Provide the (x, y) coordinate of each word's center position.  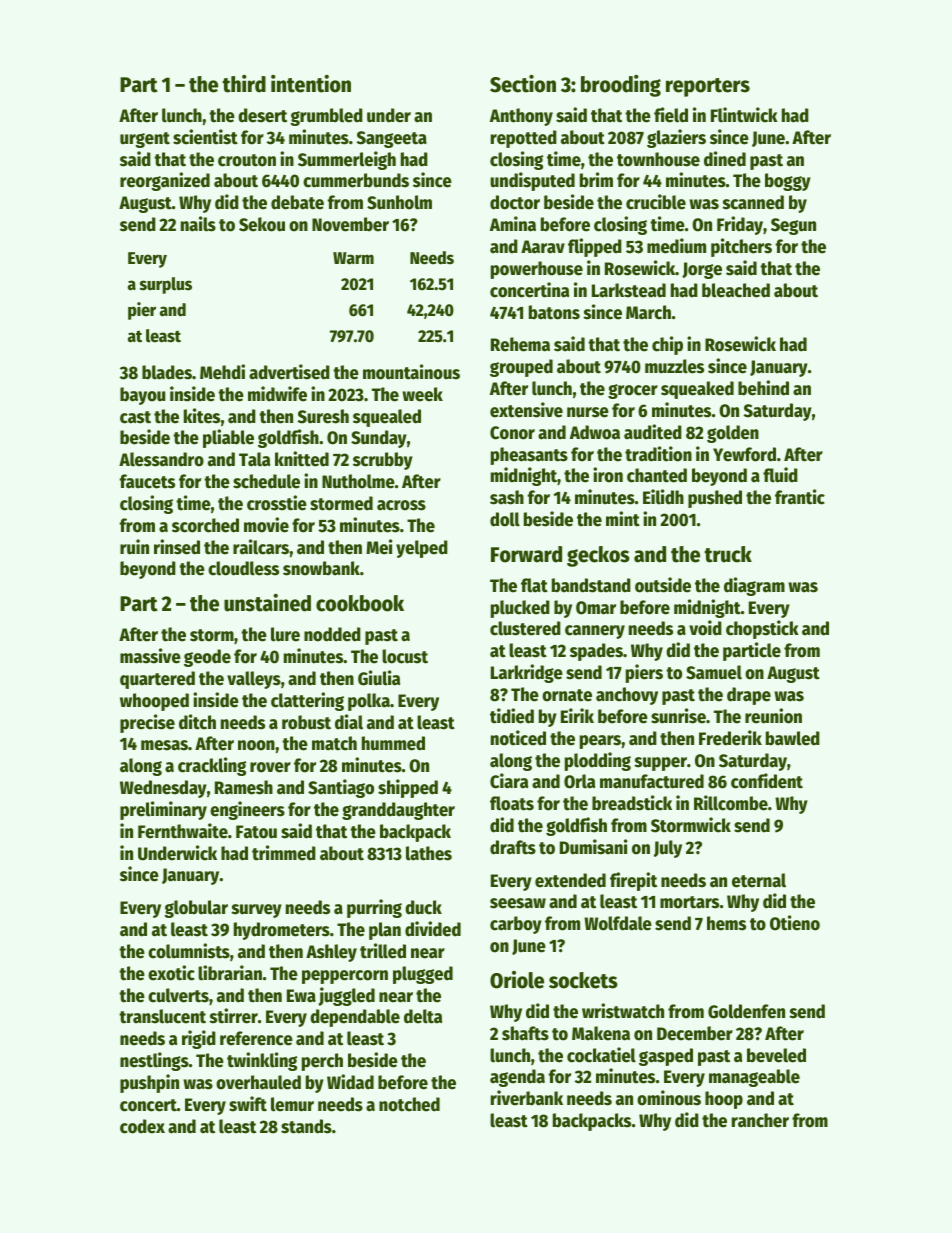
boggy (788, 182)
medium (676, 246)
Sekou (262, 224)
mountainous (411, 372)
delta (423, 1016)
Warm (353, 258)
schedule (266, 481)
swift (248, 1104)
